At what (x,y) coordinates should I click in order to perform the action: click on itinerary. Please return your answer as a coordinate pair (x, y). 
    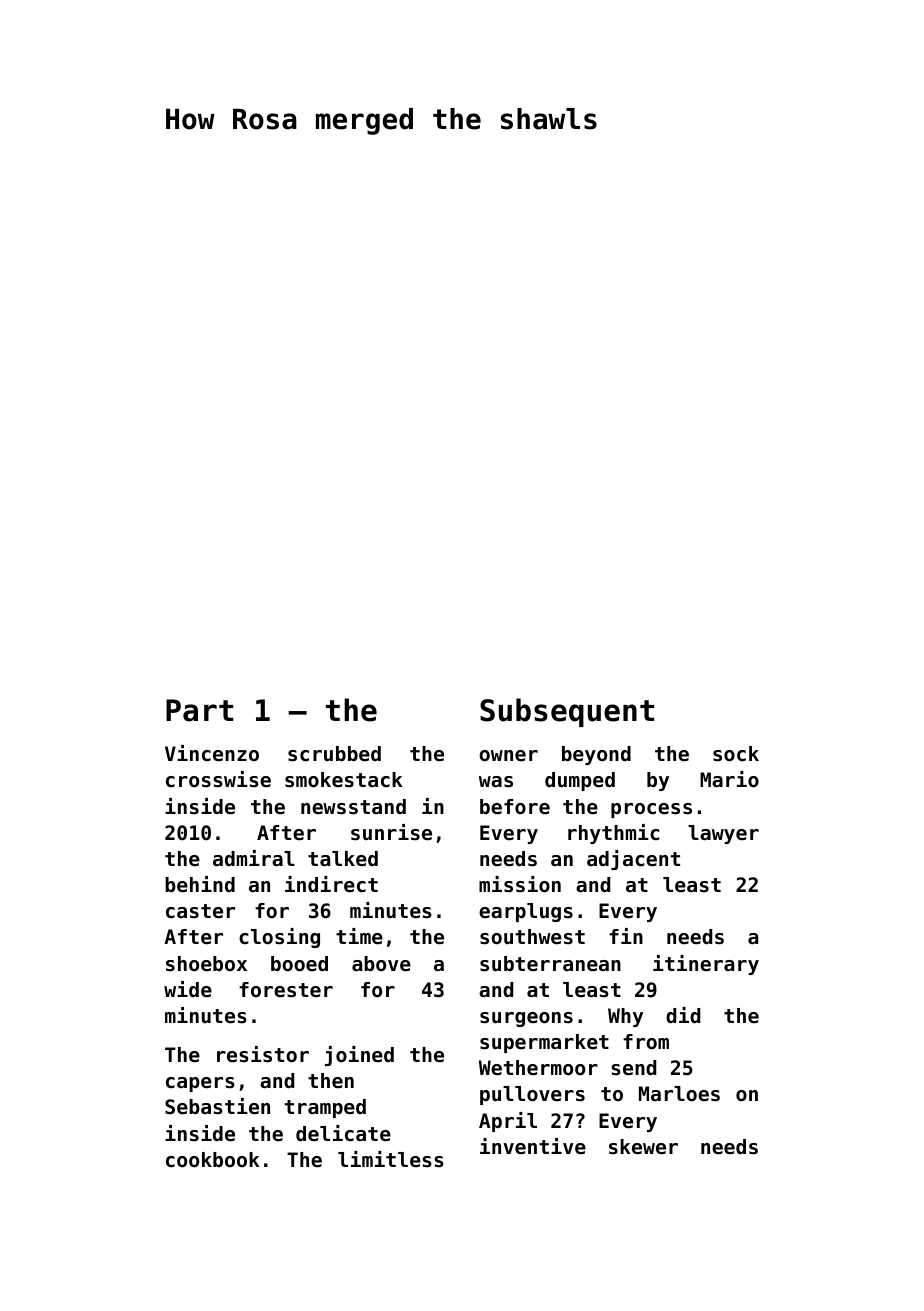
    Looking at the image, I should click on (706, 965).
